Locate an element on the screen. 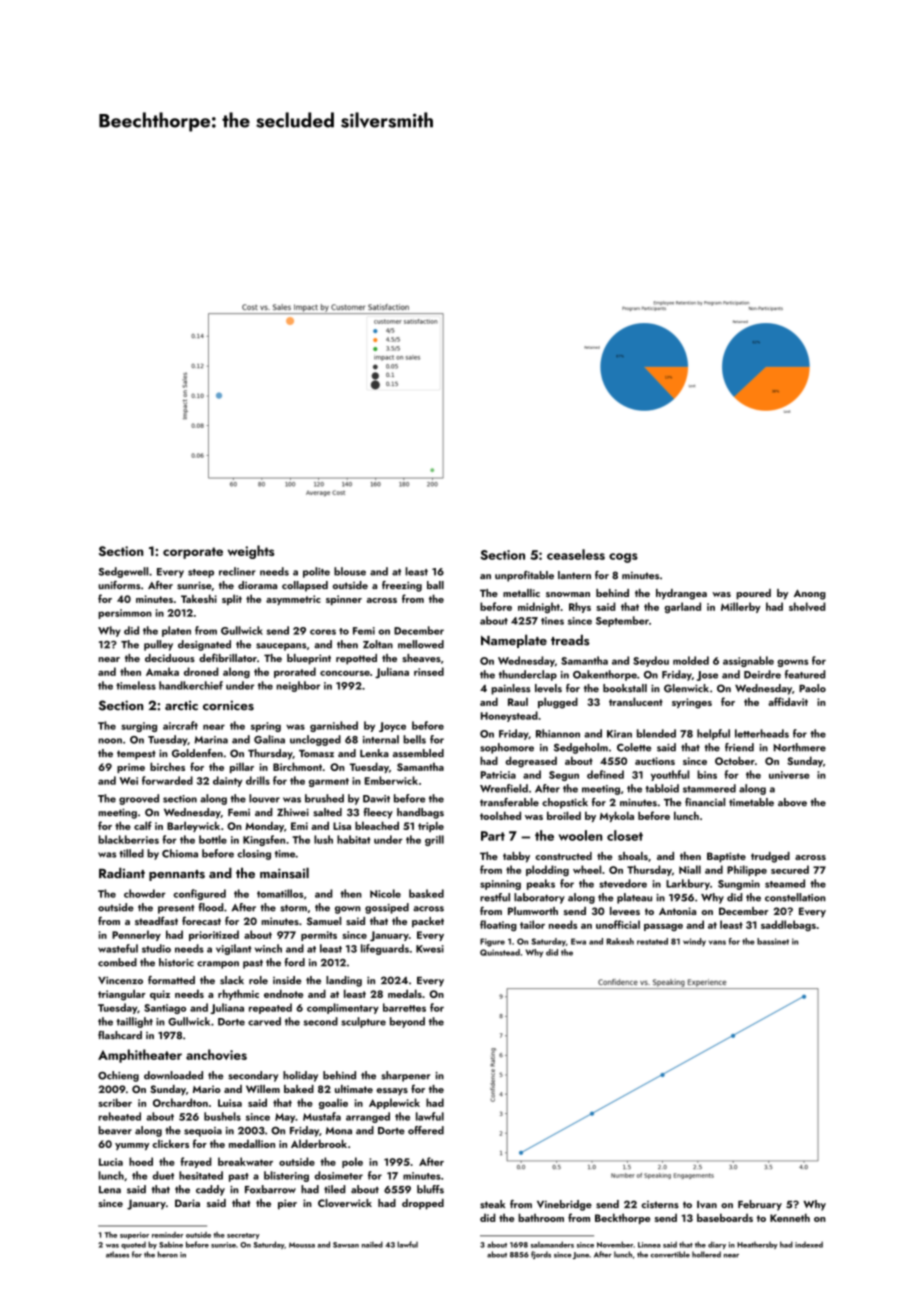  blouse is located at coordinates (350, 571).
